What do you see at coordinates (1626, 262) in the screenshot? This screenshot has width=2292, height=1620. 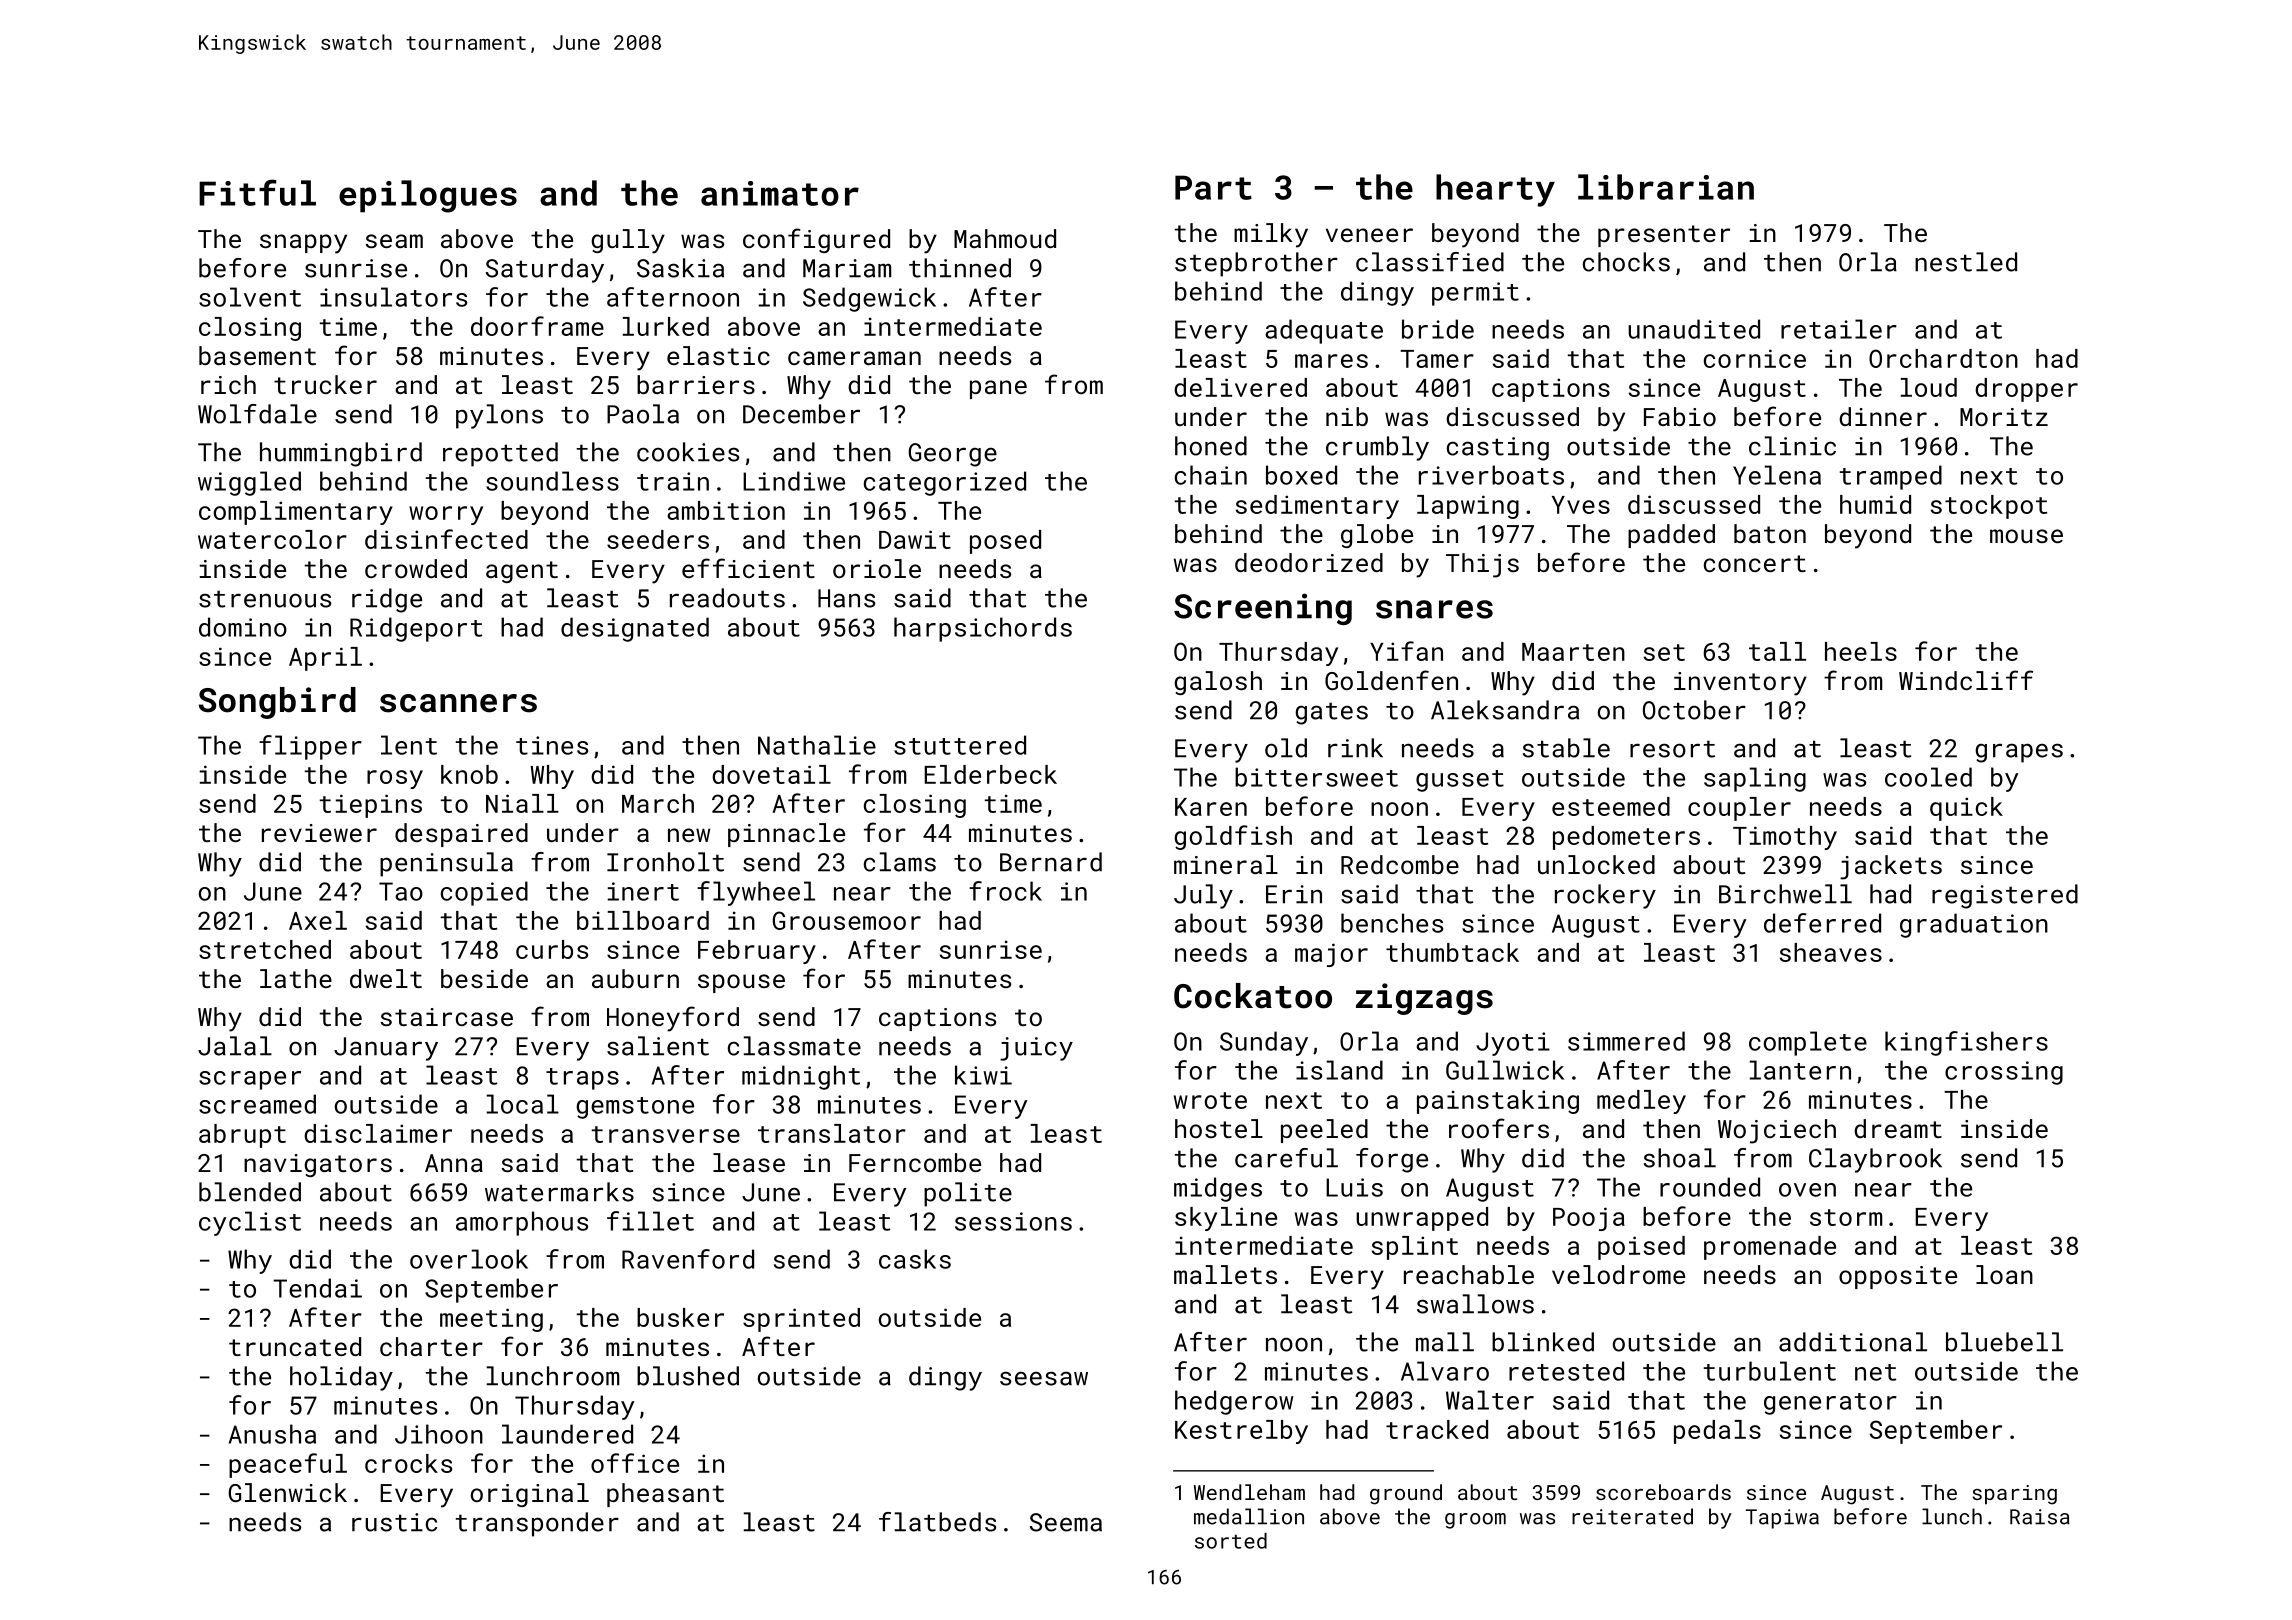 I see `chocks` at bounding box center [1626, 262].
